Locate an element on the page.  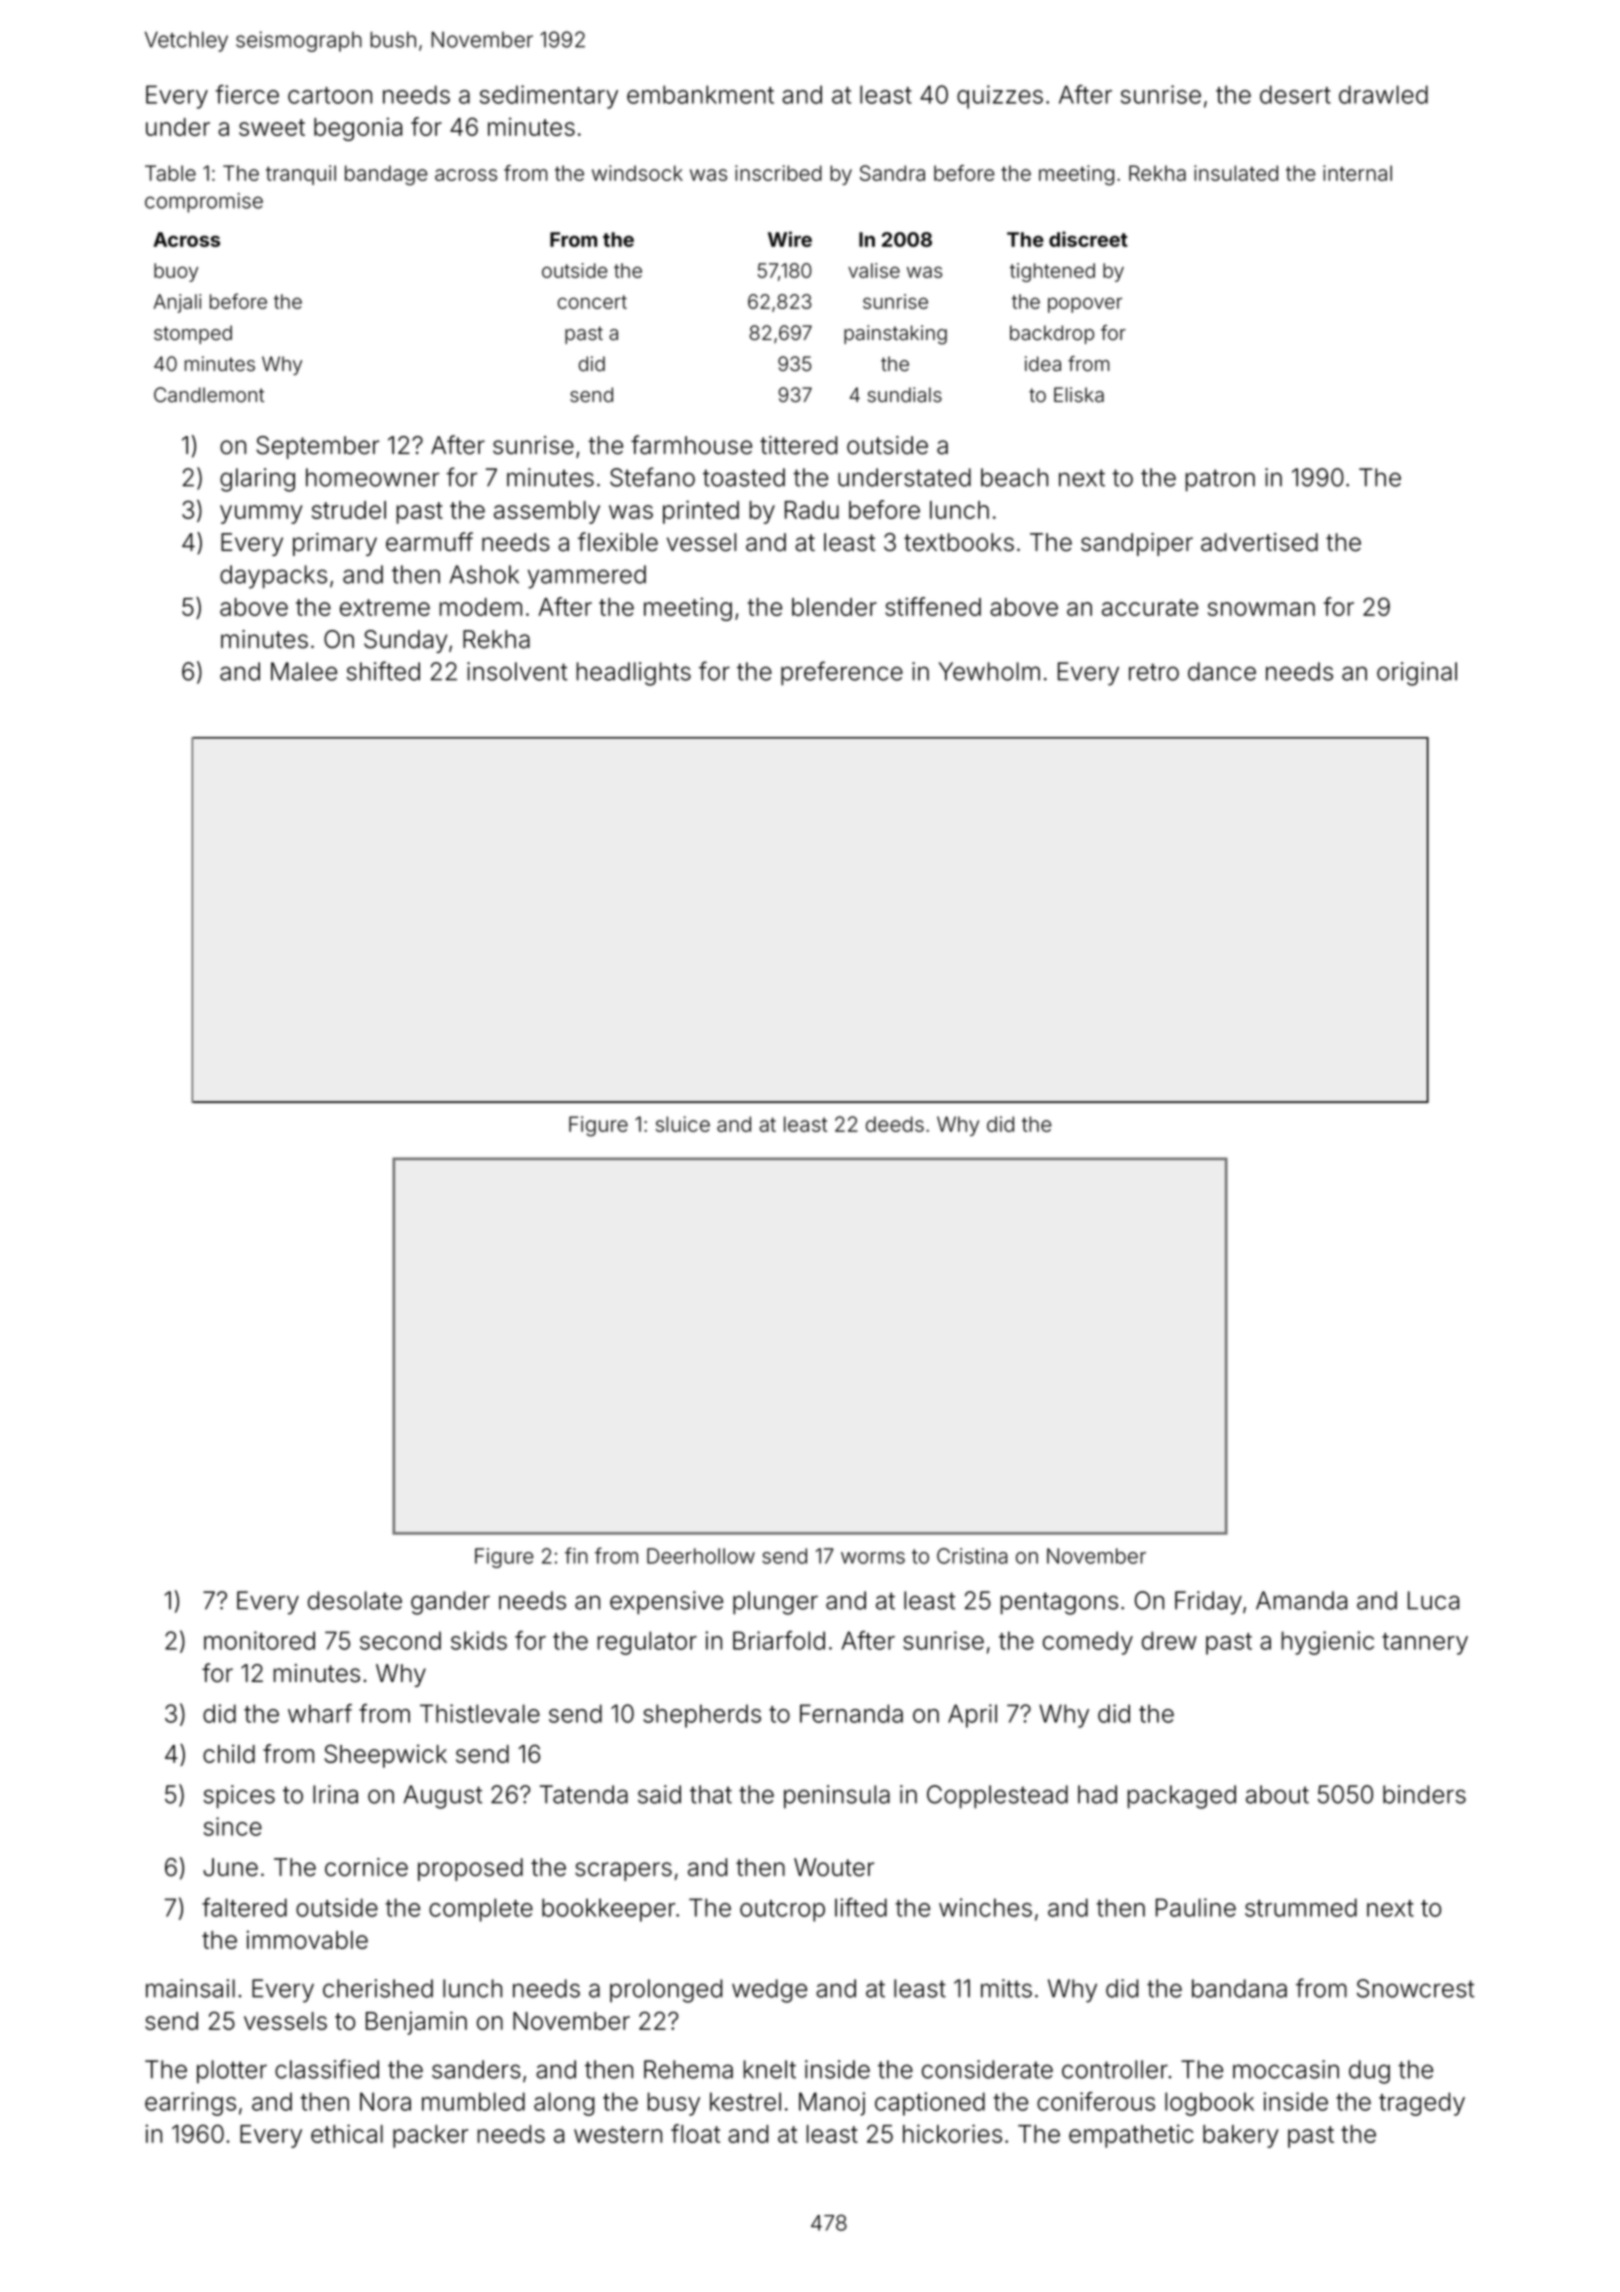
internal is located at coordinates (1357, 173).
